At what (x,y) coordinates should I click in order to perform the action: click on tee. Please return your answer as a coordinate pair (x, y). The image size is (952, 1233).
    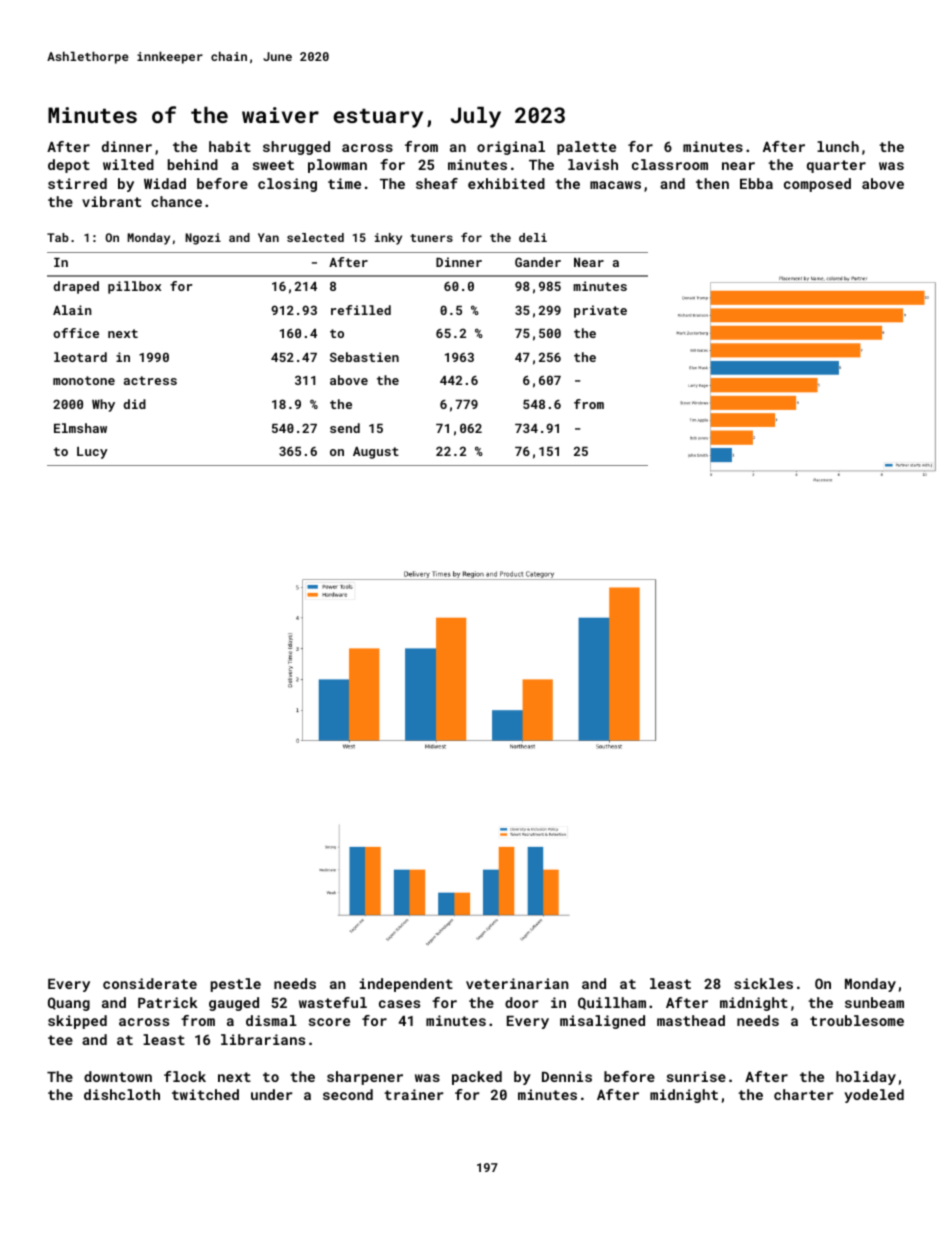
    Looking at the image, I should click on (60, 1040).
